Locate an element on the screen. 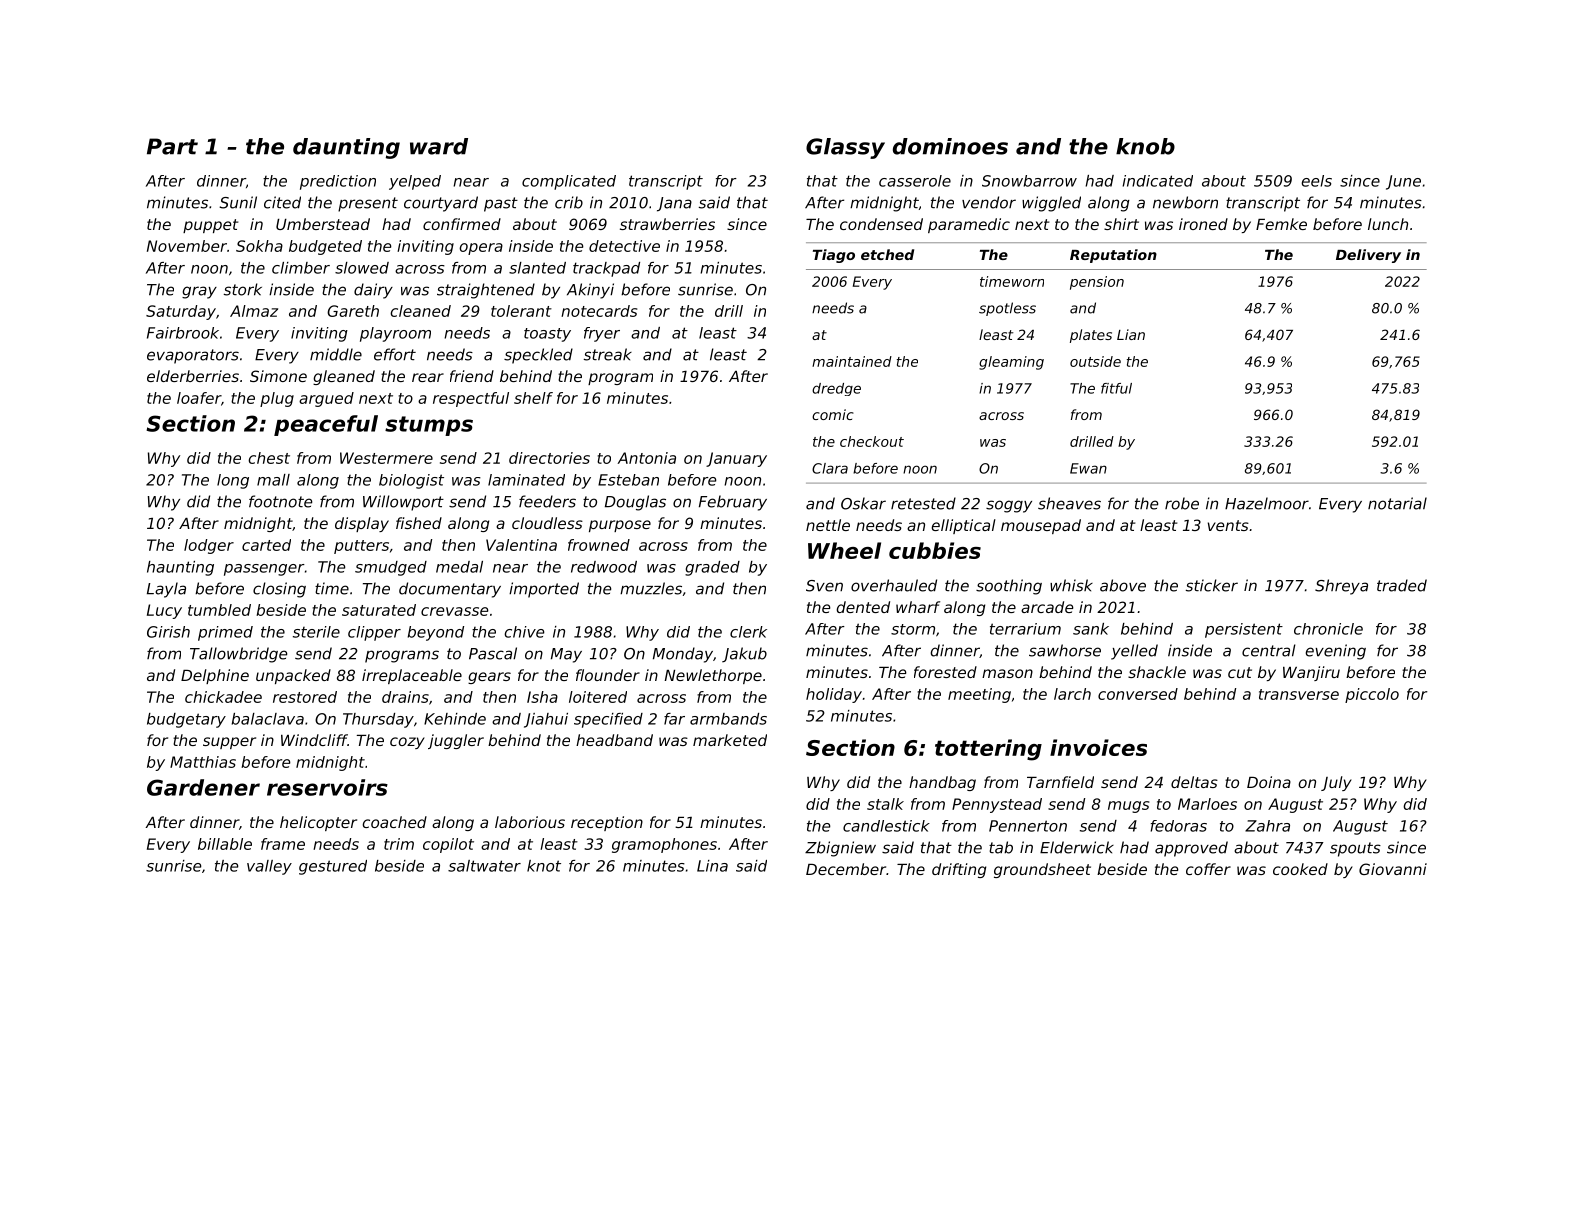 The height and width of the screenshot is (1216, 1573). marketed is located at coordinates (730, 740).
